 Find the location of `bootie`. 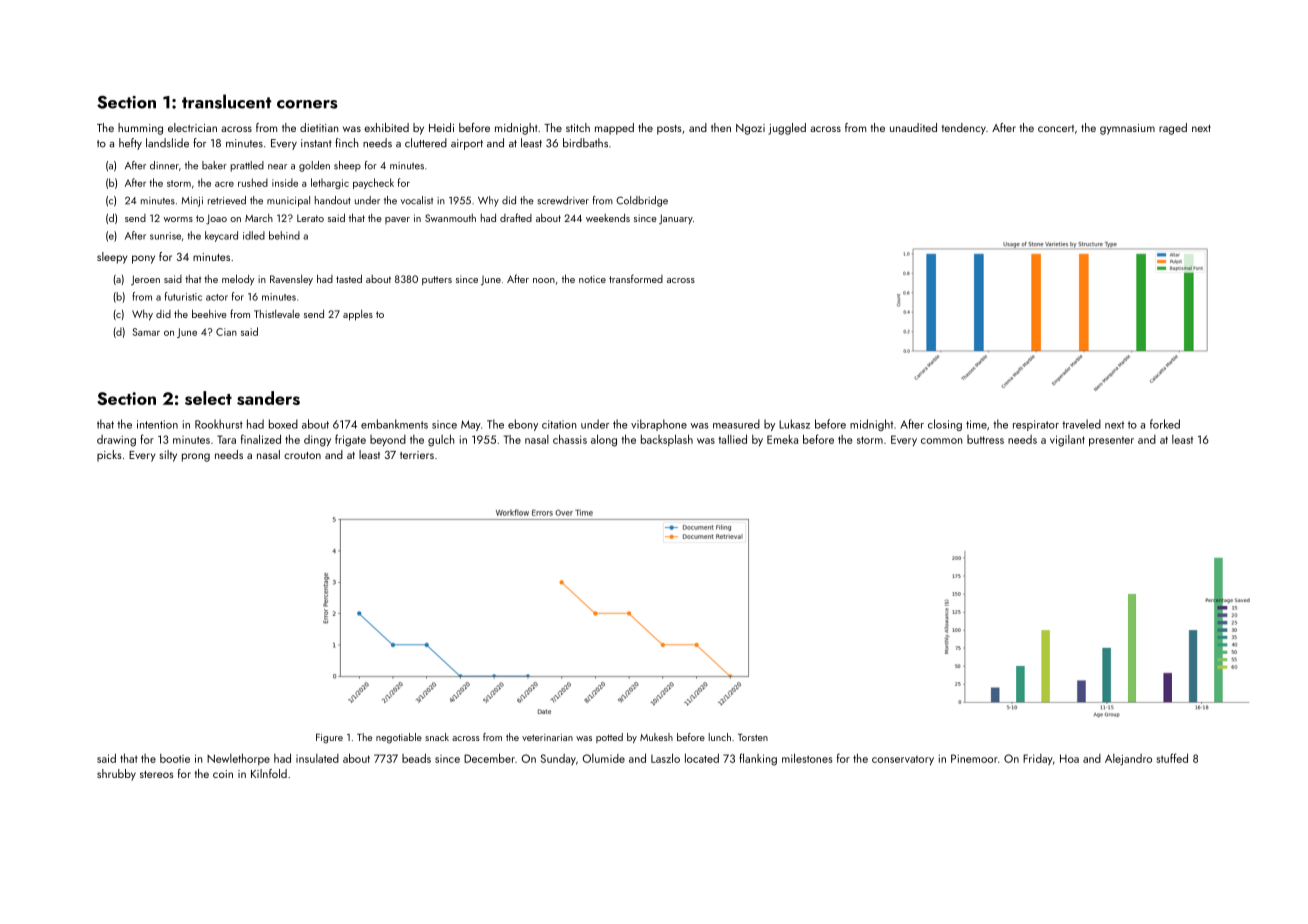

bootie is located at coordinates (175, 758).
